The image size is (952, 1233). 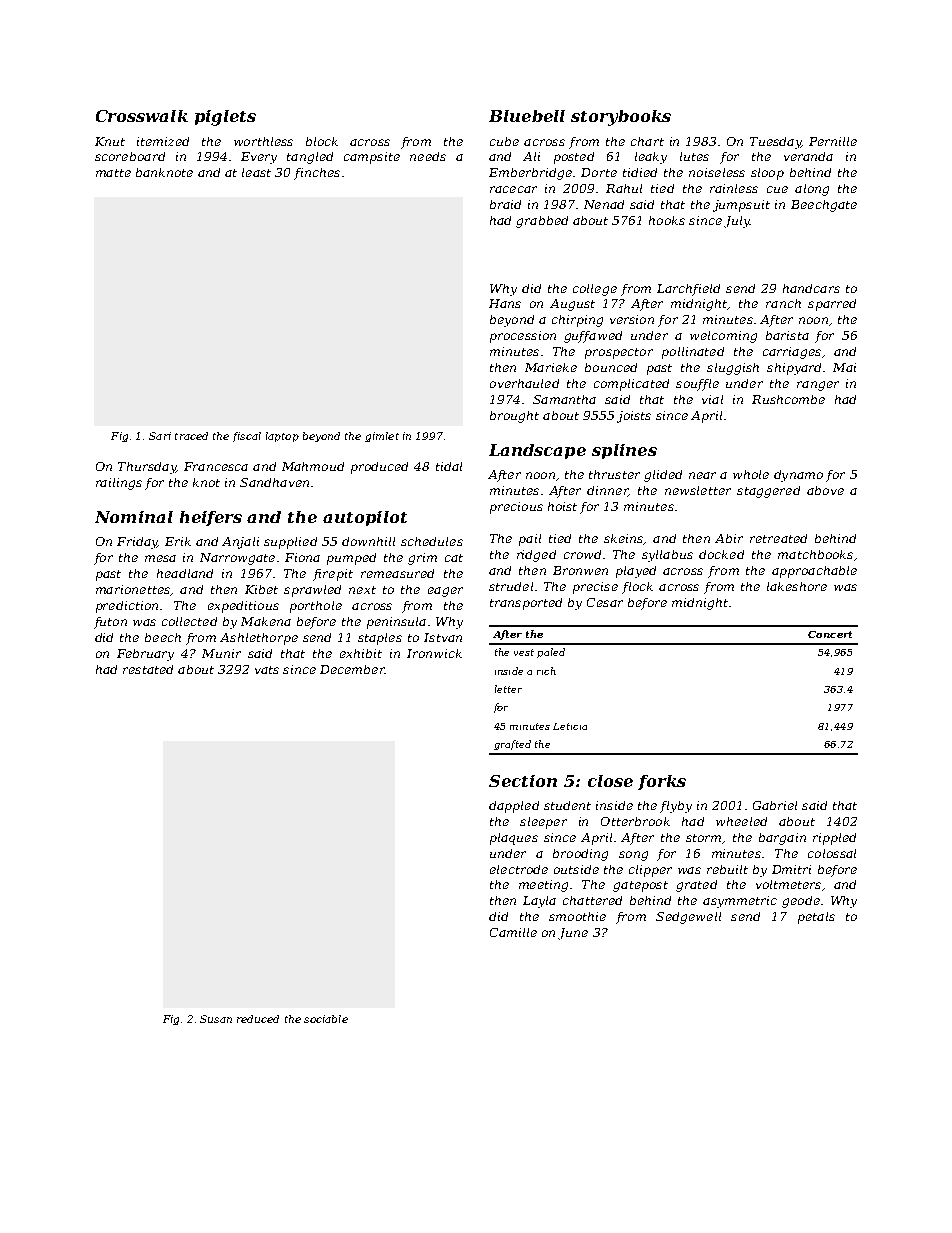 I want to click on sociable, so click(x=326, y=1019).
